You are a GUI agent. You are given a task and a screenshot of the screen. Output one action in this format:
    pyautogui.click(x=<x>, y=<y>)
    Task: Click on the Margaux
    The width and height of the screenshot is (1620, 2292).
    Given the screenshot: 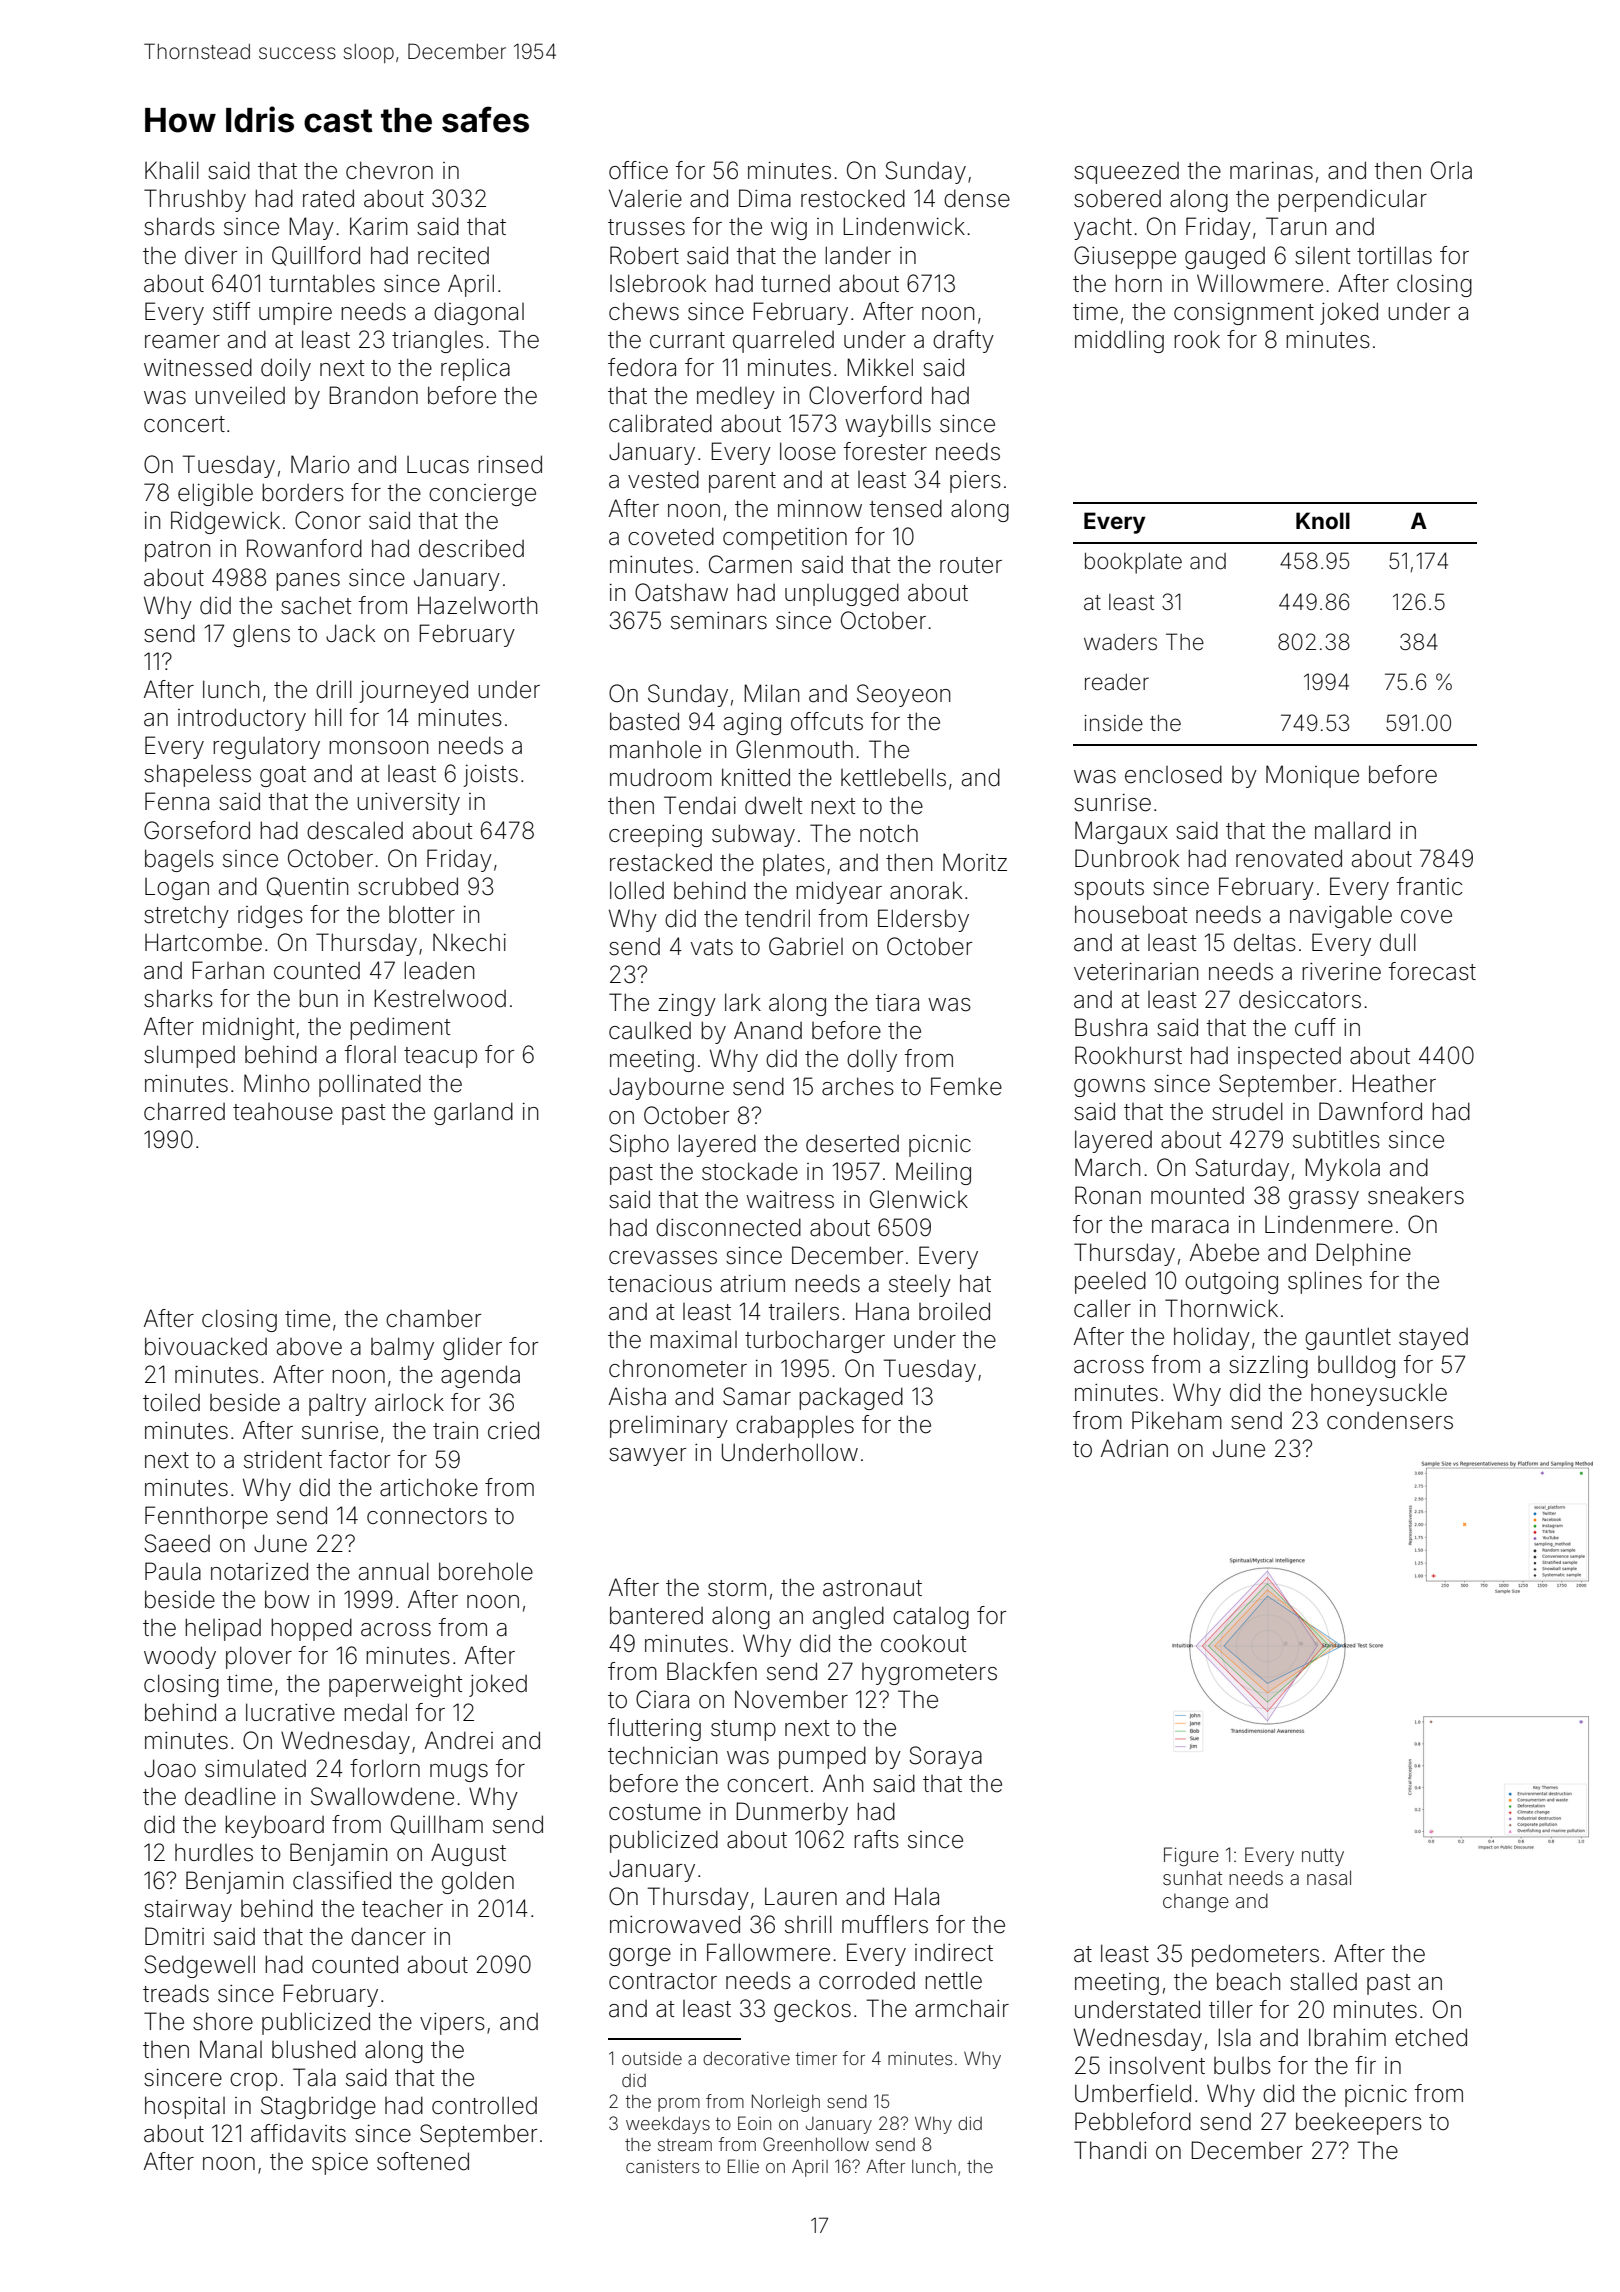 What is the action you would take?
    pyautogui.click(x=1121, y=832)
